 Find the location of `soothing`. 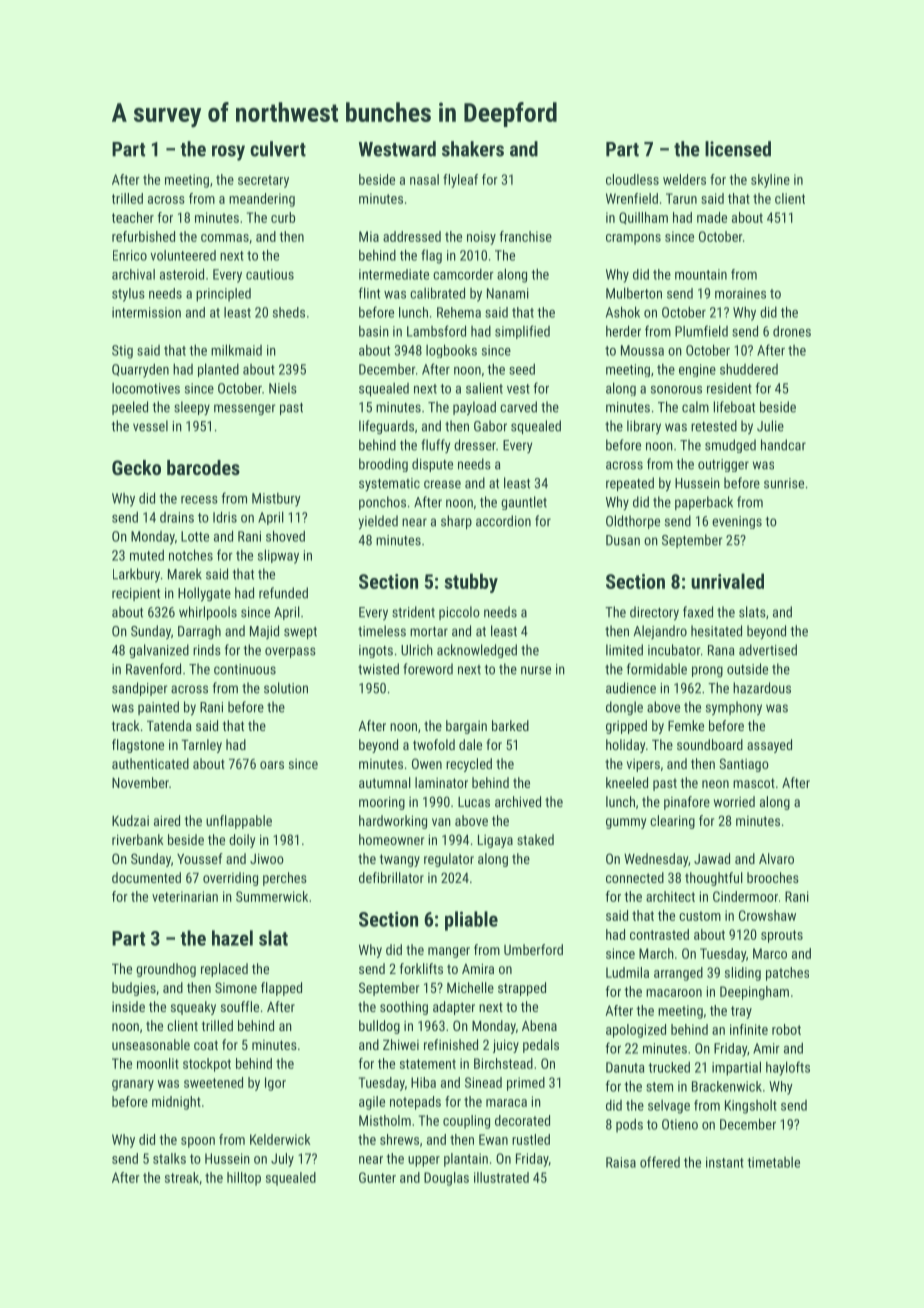

soothing is located at coordinates (404, 1008).
